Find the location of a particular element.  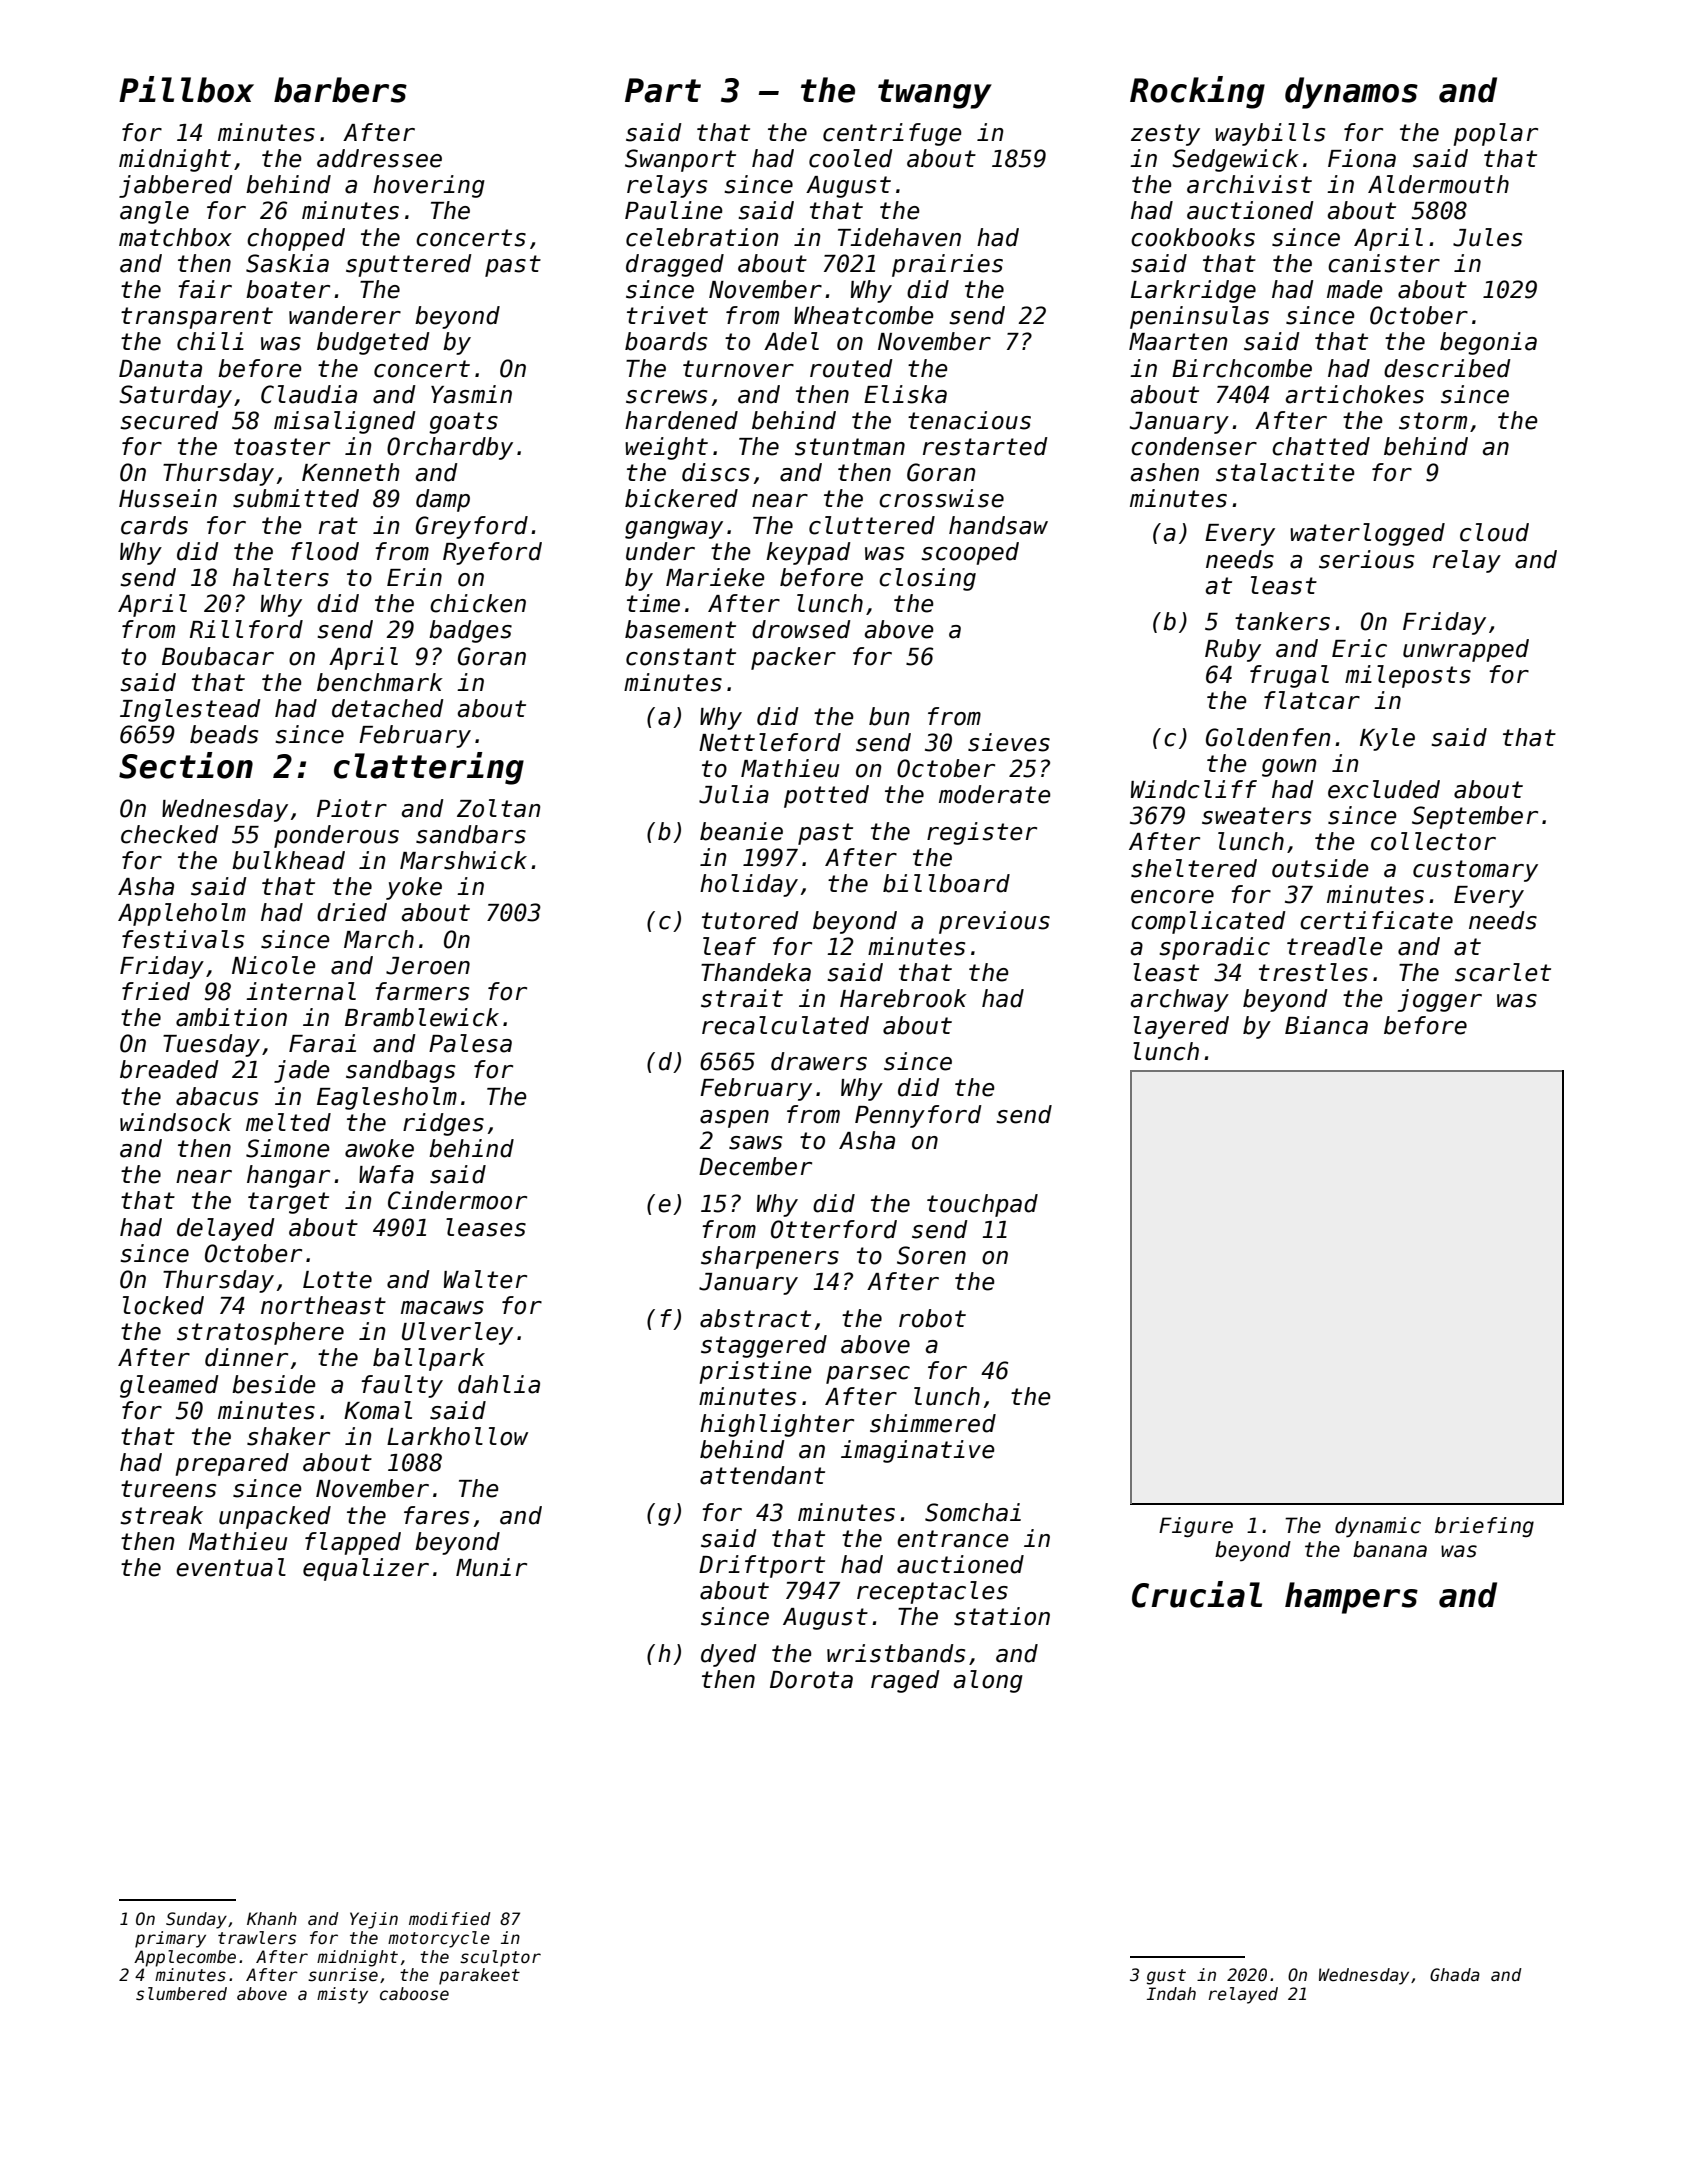

Ulverley is located at coordinates (457, 1333).
